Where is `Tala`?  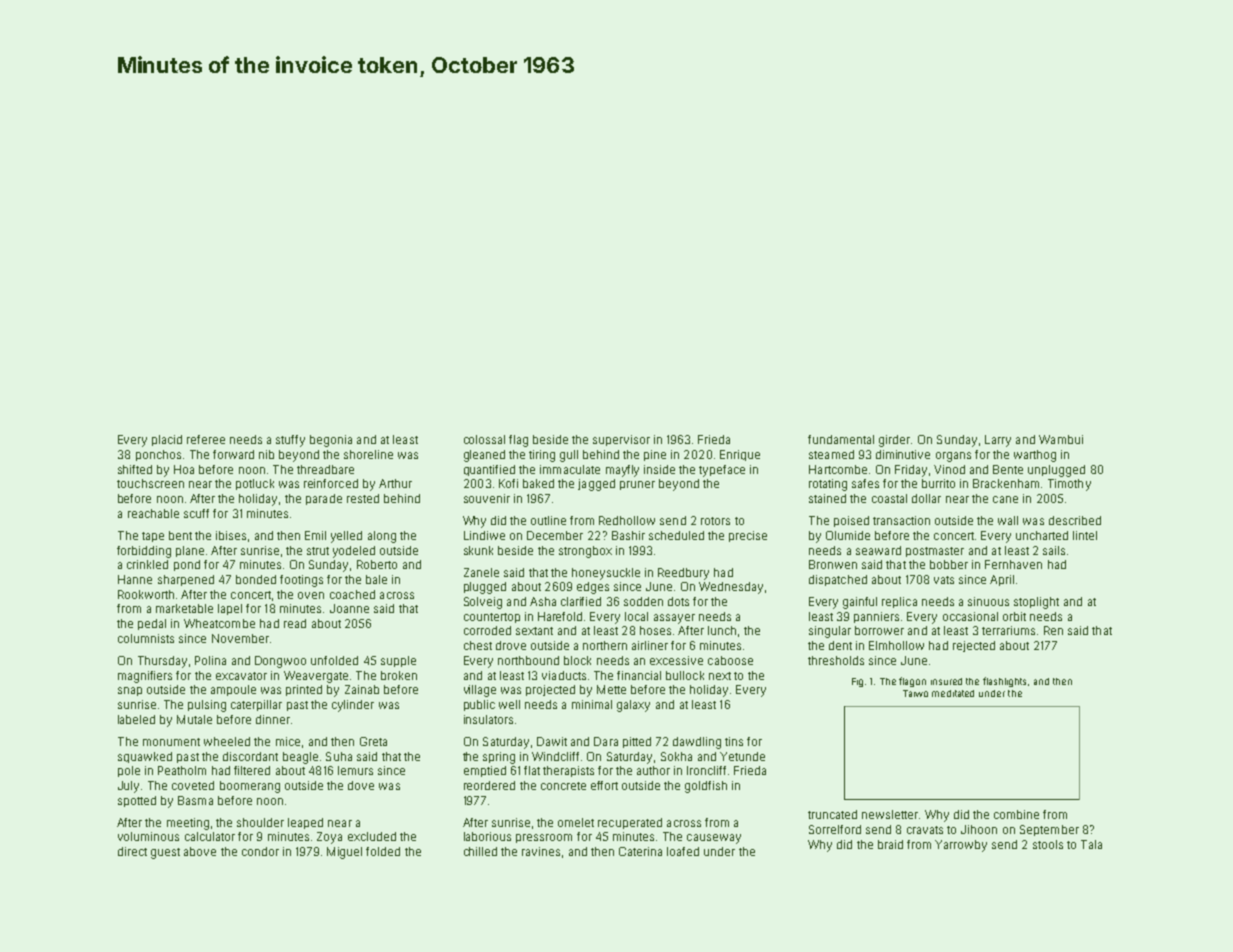
Tala is located at coordinates (1091, 844).
